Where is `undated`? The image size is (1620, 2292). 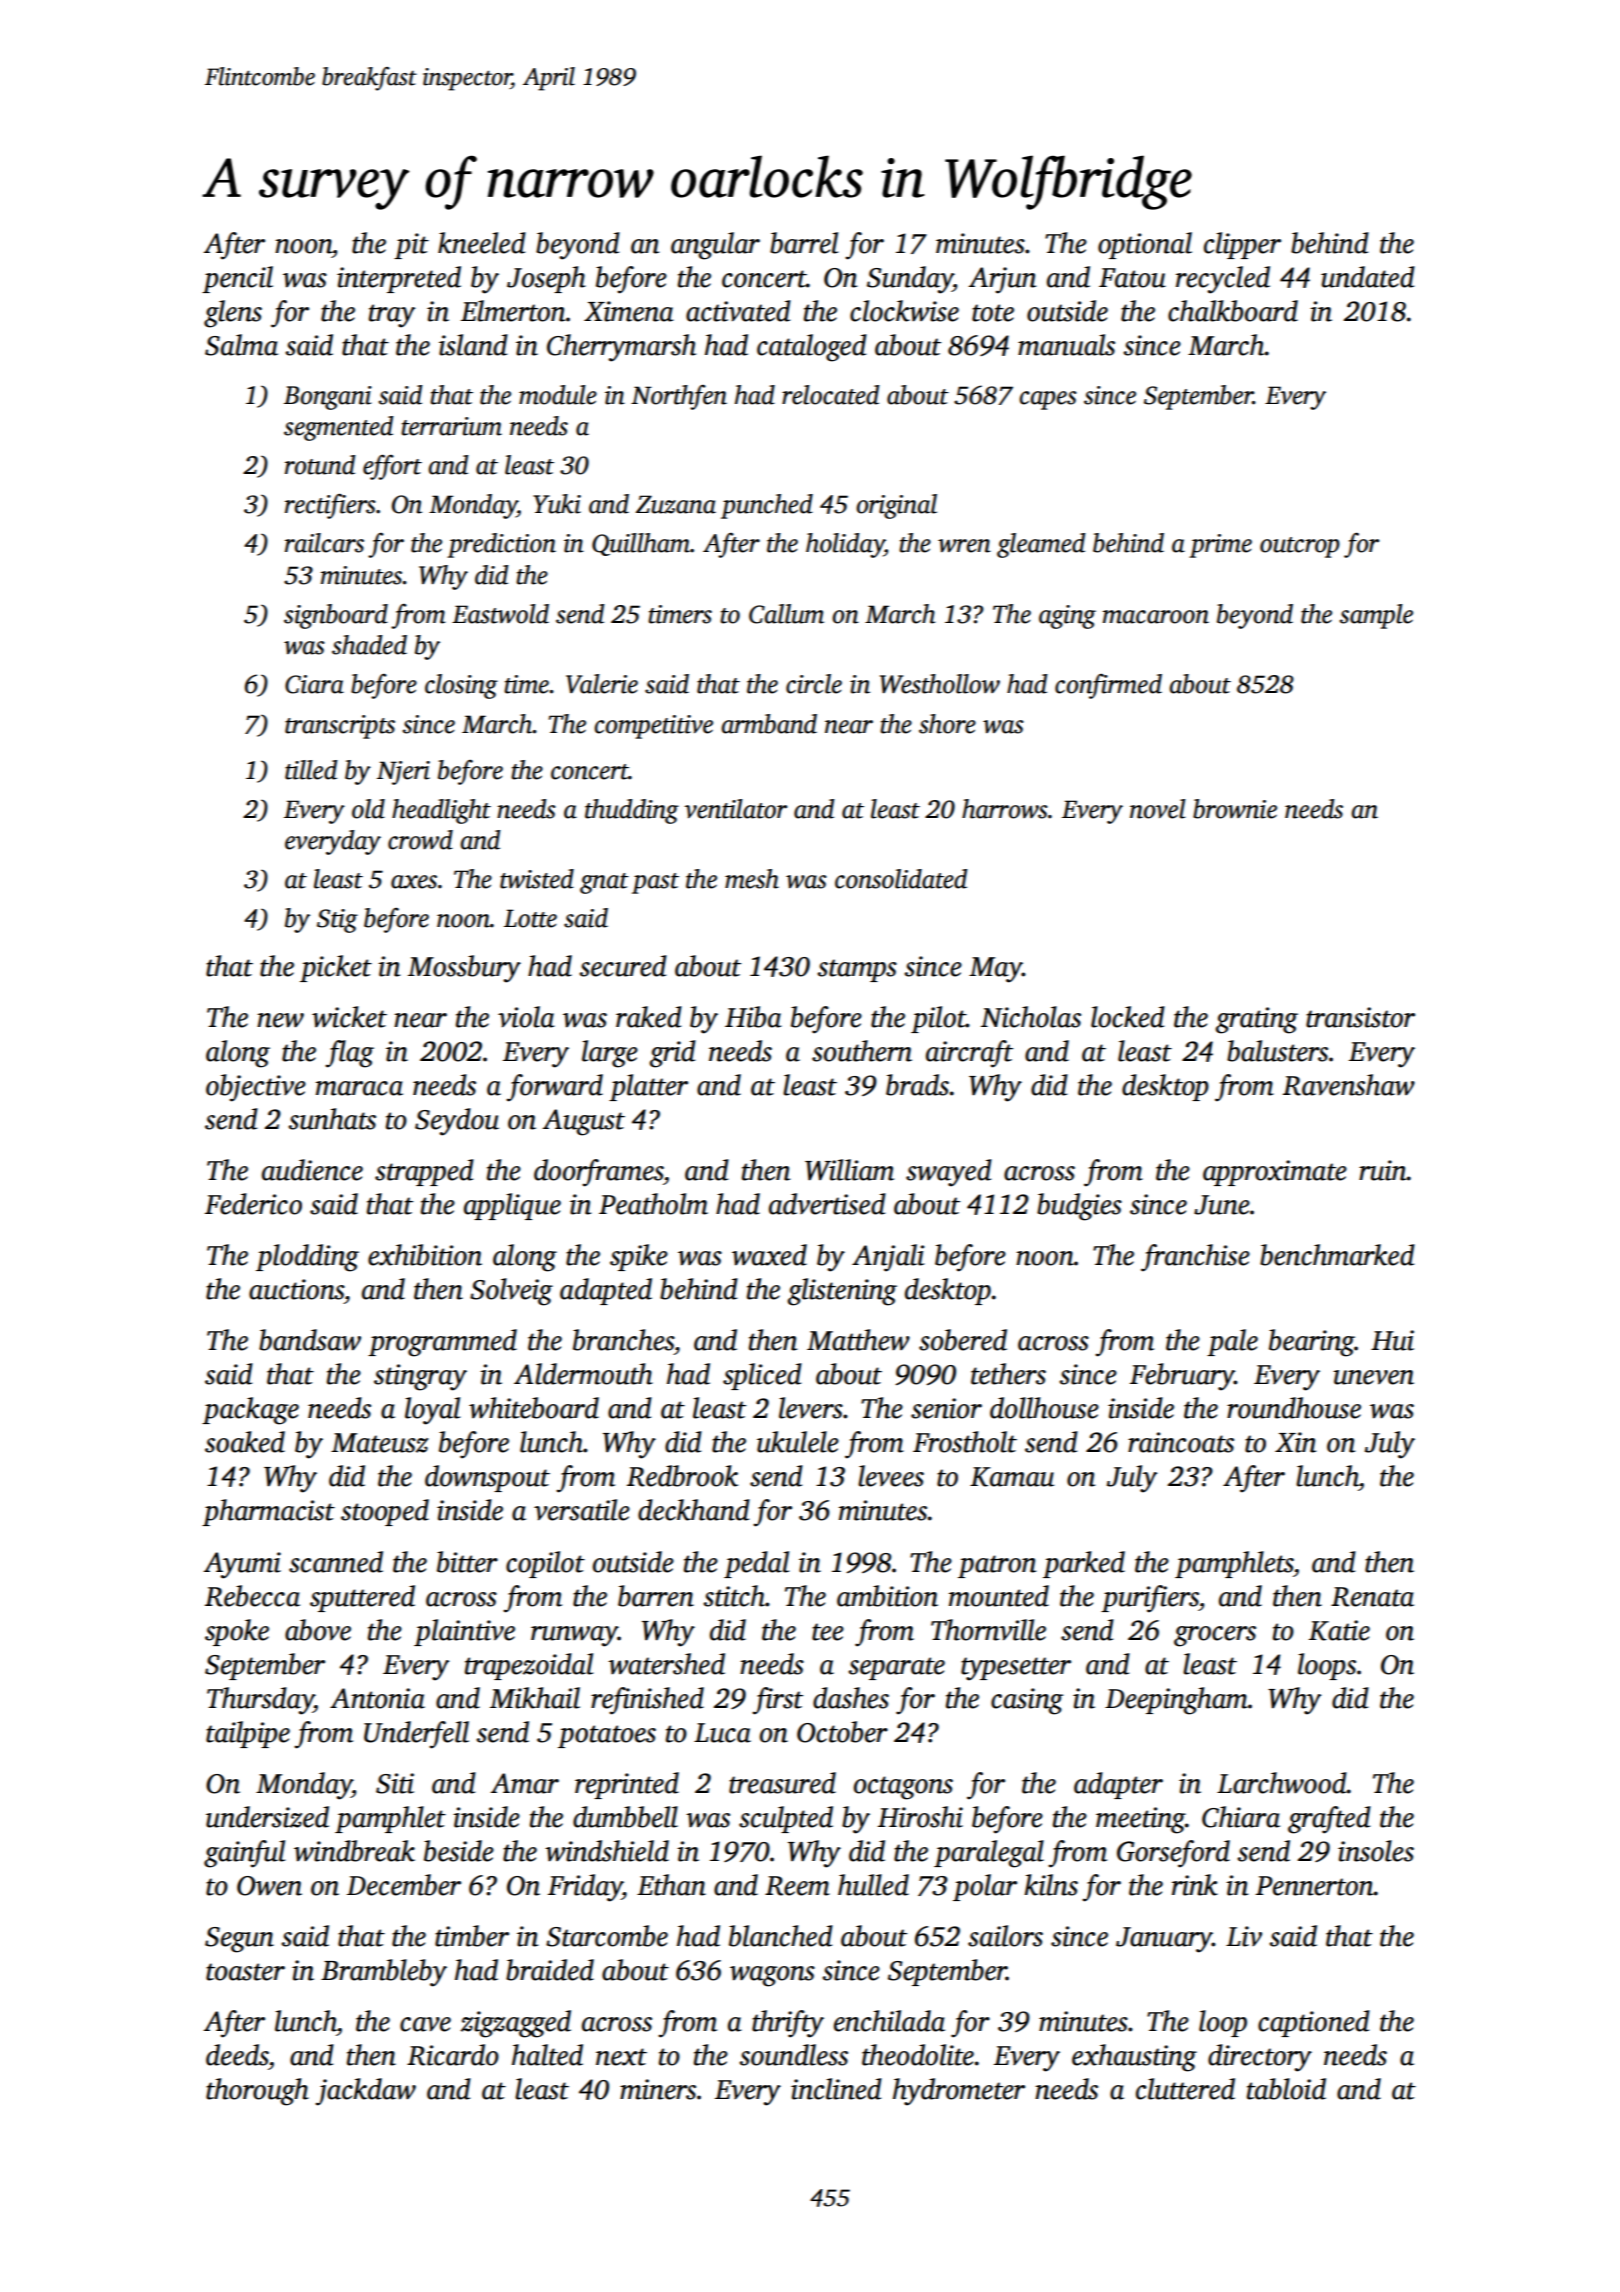 undated is located at coordinates (1368, 277).
